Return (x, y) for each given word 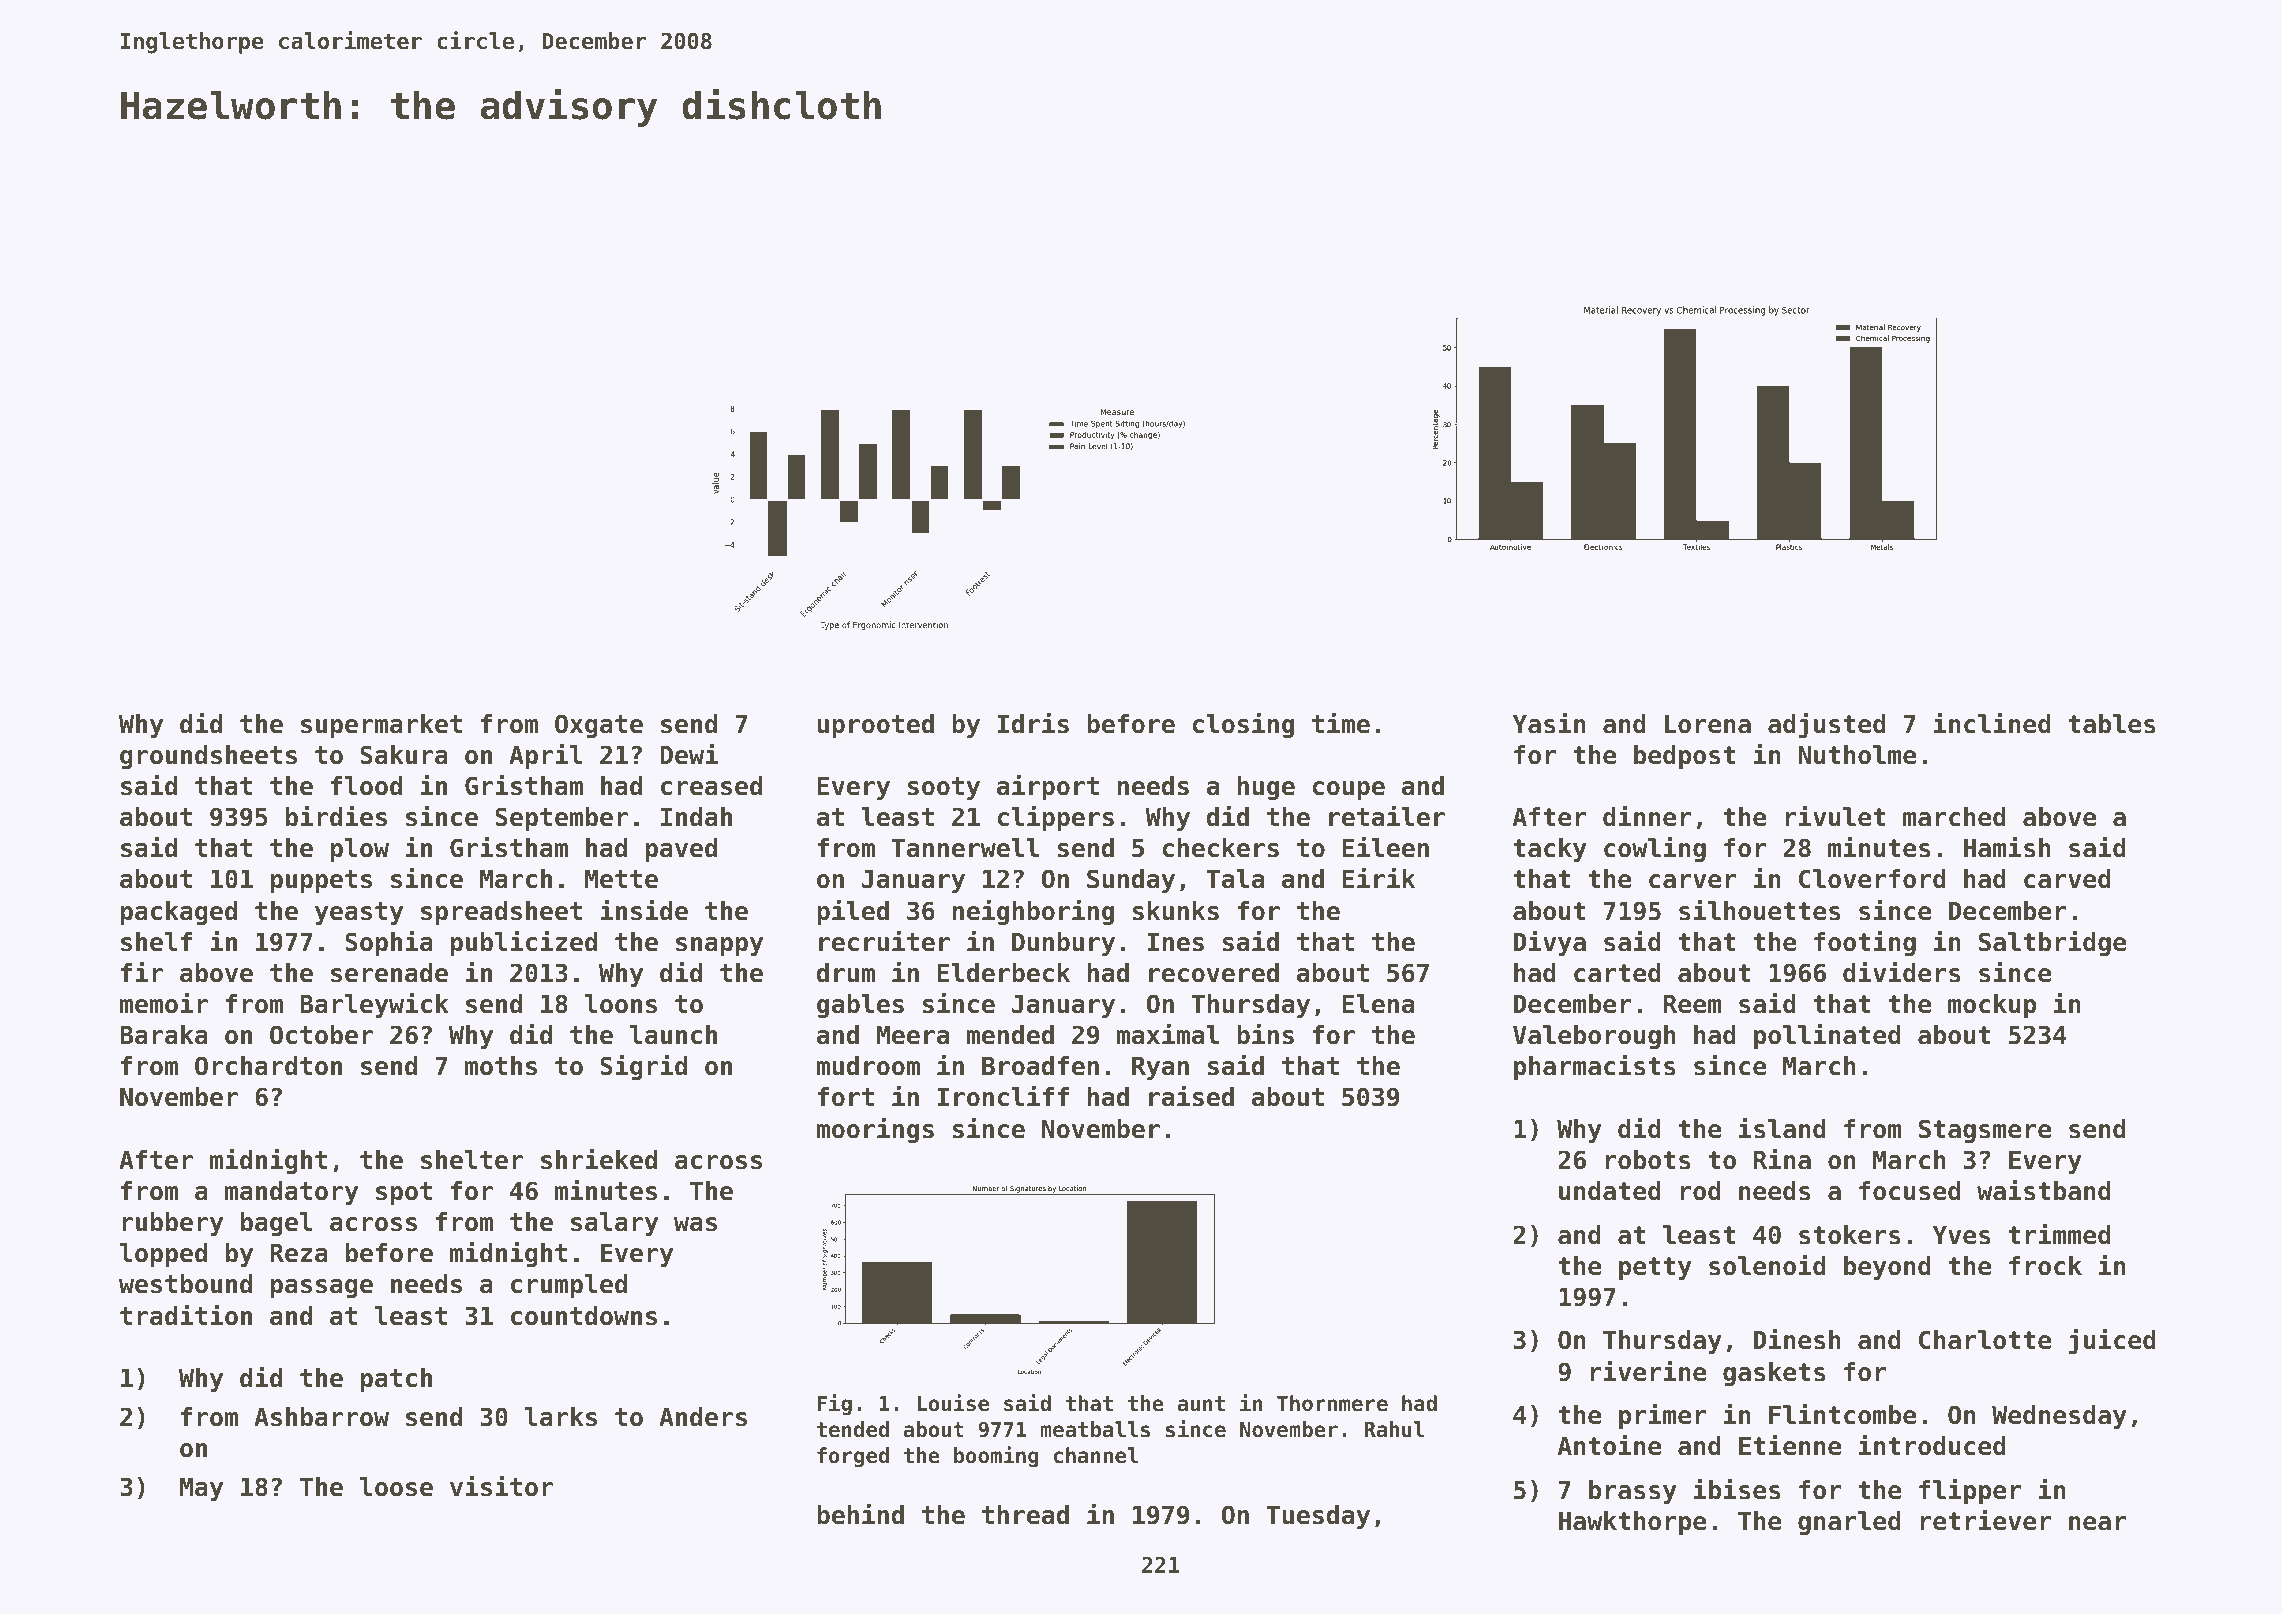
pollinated (1827, 1036)
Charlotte (1985, 1340)
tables (2111, 724)
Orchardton (268, 1066)
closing (1243, 725)
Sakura (404, 755)
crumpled (569, 1286)
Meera (913, 1035)
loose (396, 1487)
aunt (1201, 1404)
